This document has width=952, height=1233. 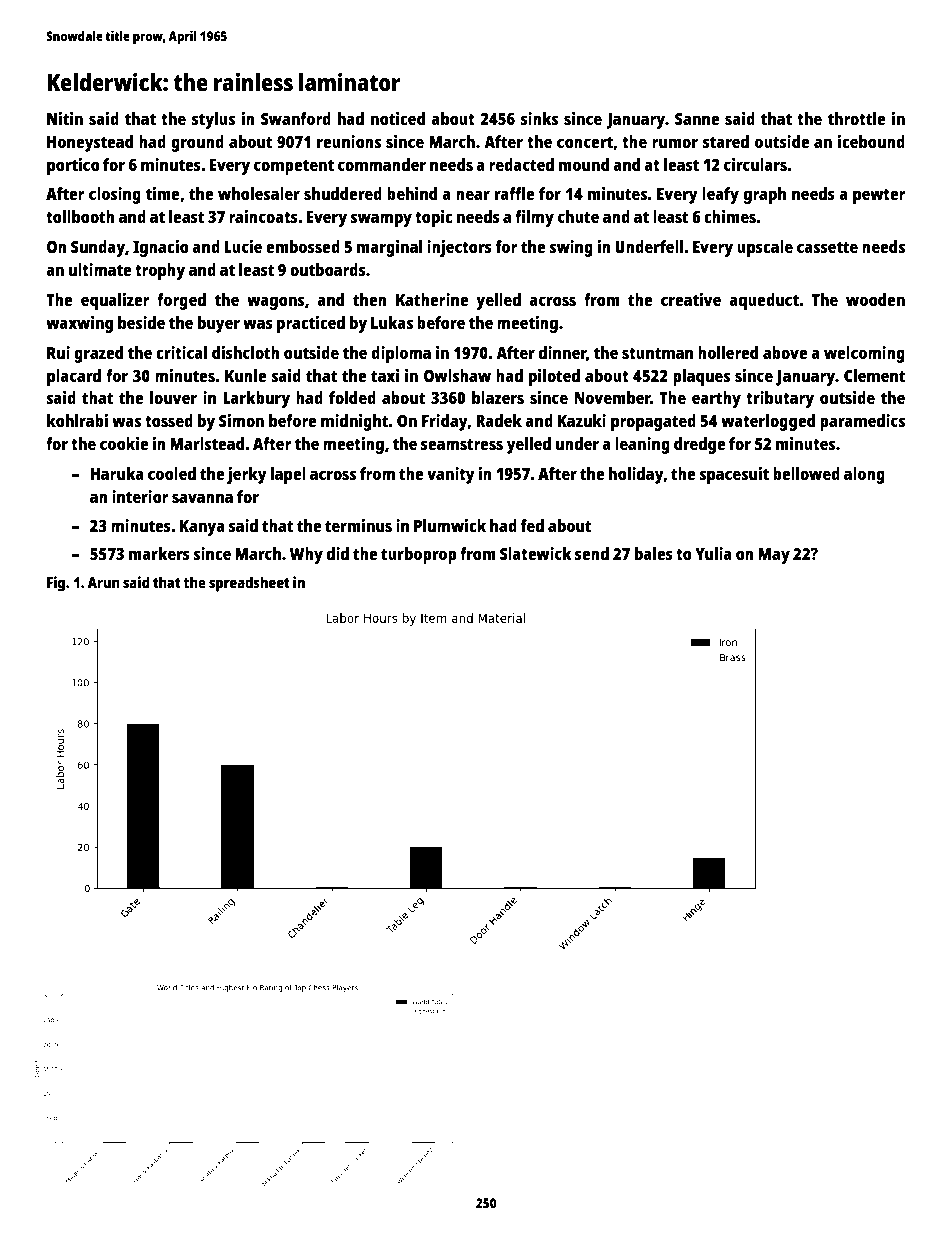 I want to click on plaques, so click(x=701, y=377).
